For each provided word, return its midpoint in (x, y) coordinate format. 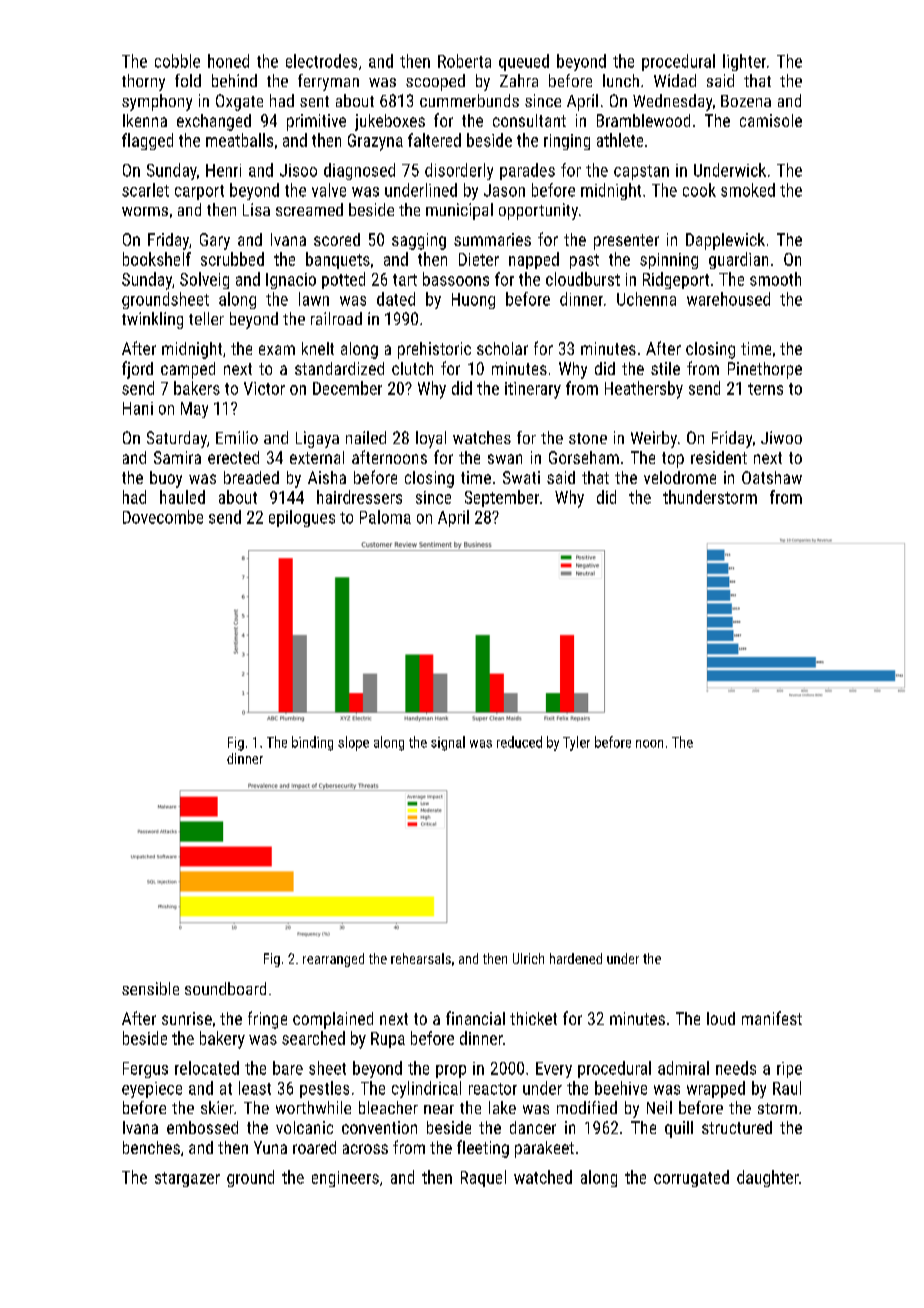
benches (151, 1147)
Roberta (464, 61)
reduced (519, 742)
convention (379, 1127)
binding (312, 743)
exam (277, 350)
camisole (771, 120)
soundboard (225, 988)
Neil (659, 1107)
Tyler (576, 743)
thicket (533, 1018)
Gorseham (584, 457)
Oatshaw (772, 477)
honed (228, 61)
